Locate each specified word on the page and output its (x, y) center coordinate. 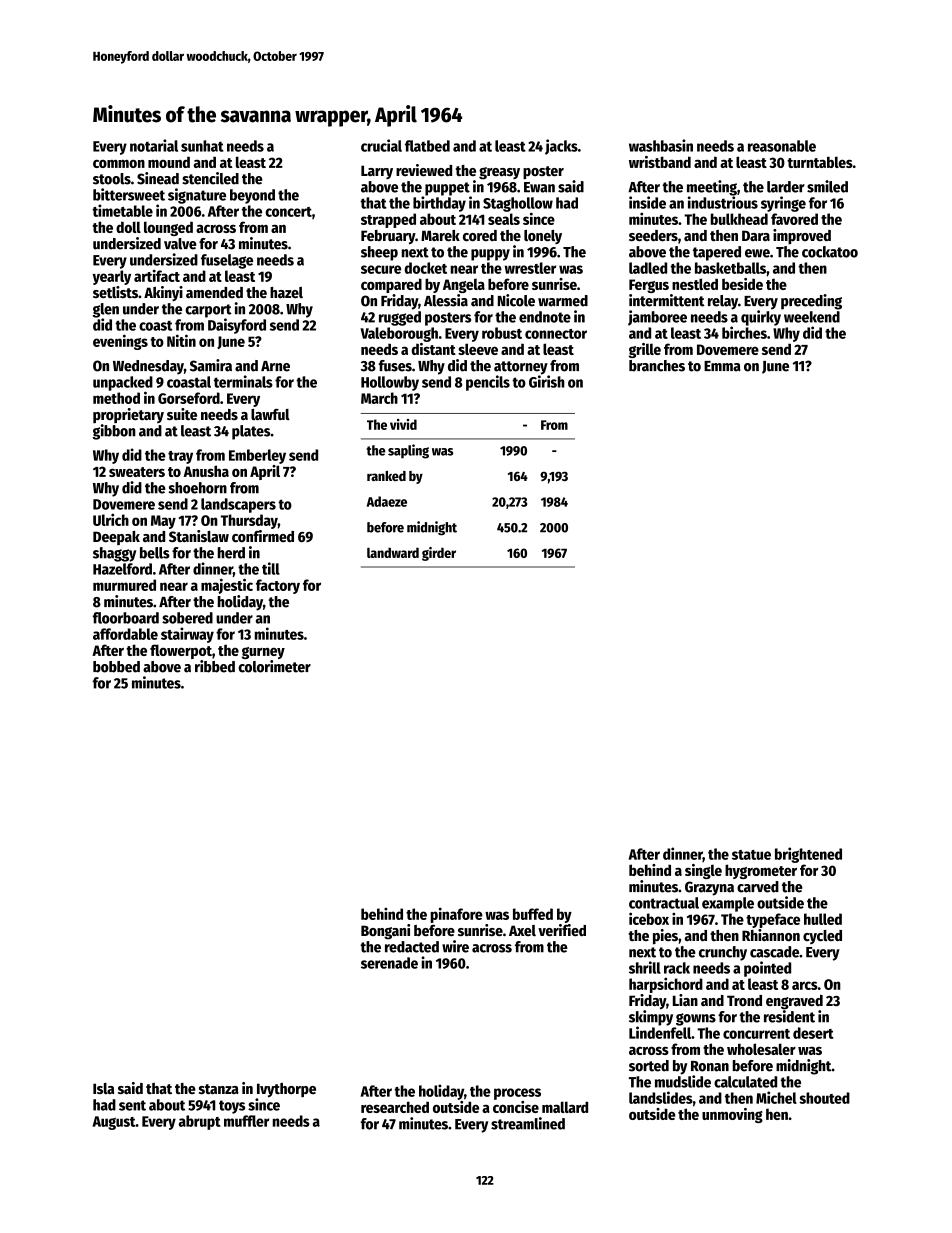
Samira (211, 365)
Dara (756, 235)
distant (434, 349)
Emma (722, 366)
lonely (543, 237)
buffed (533, 914)
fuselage (227, 261)
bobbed (116, 667)
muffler (246, 1121)
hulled (823, 919)
